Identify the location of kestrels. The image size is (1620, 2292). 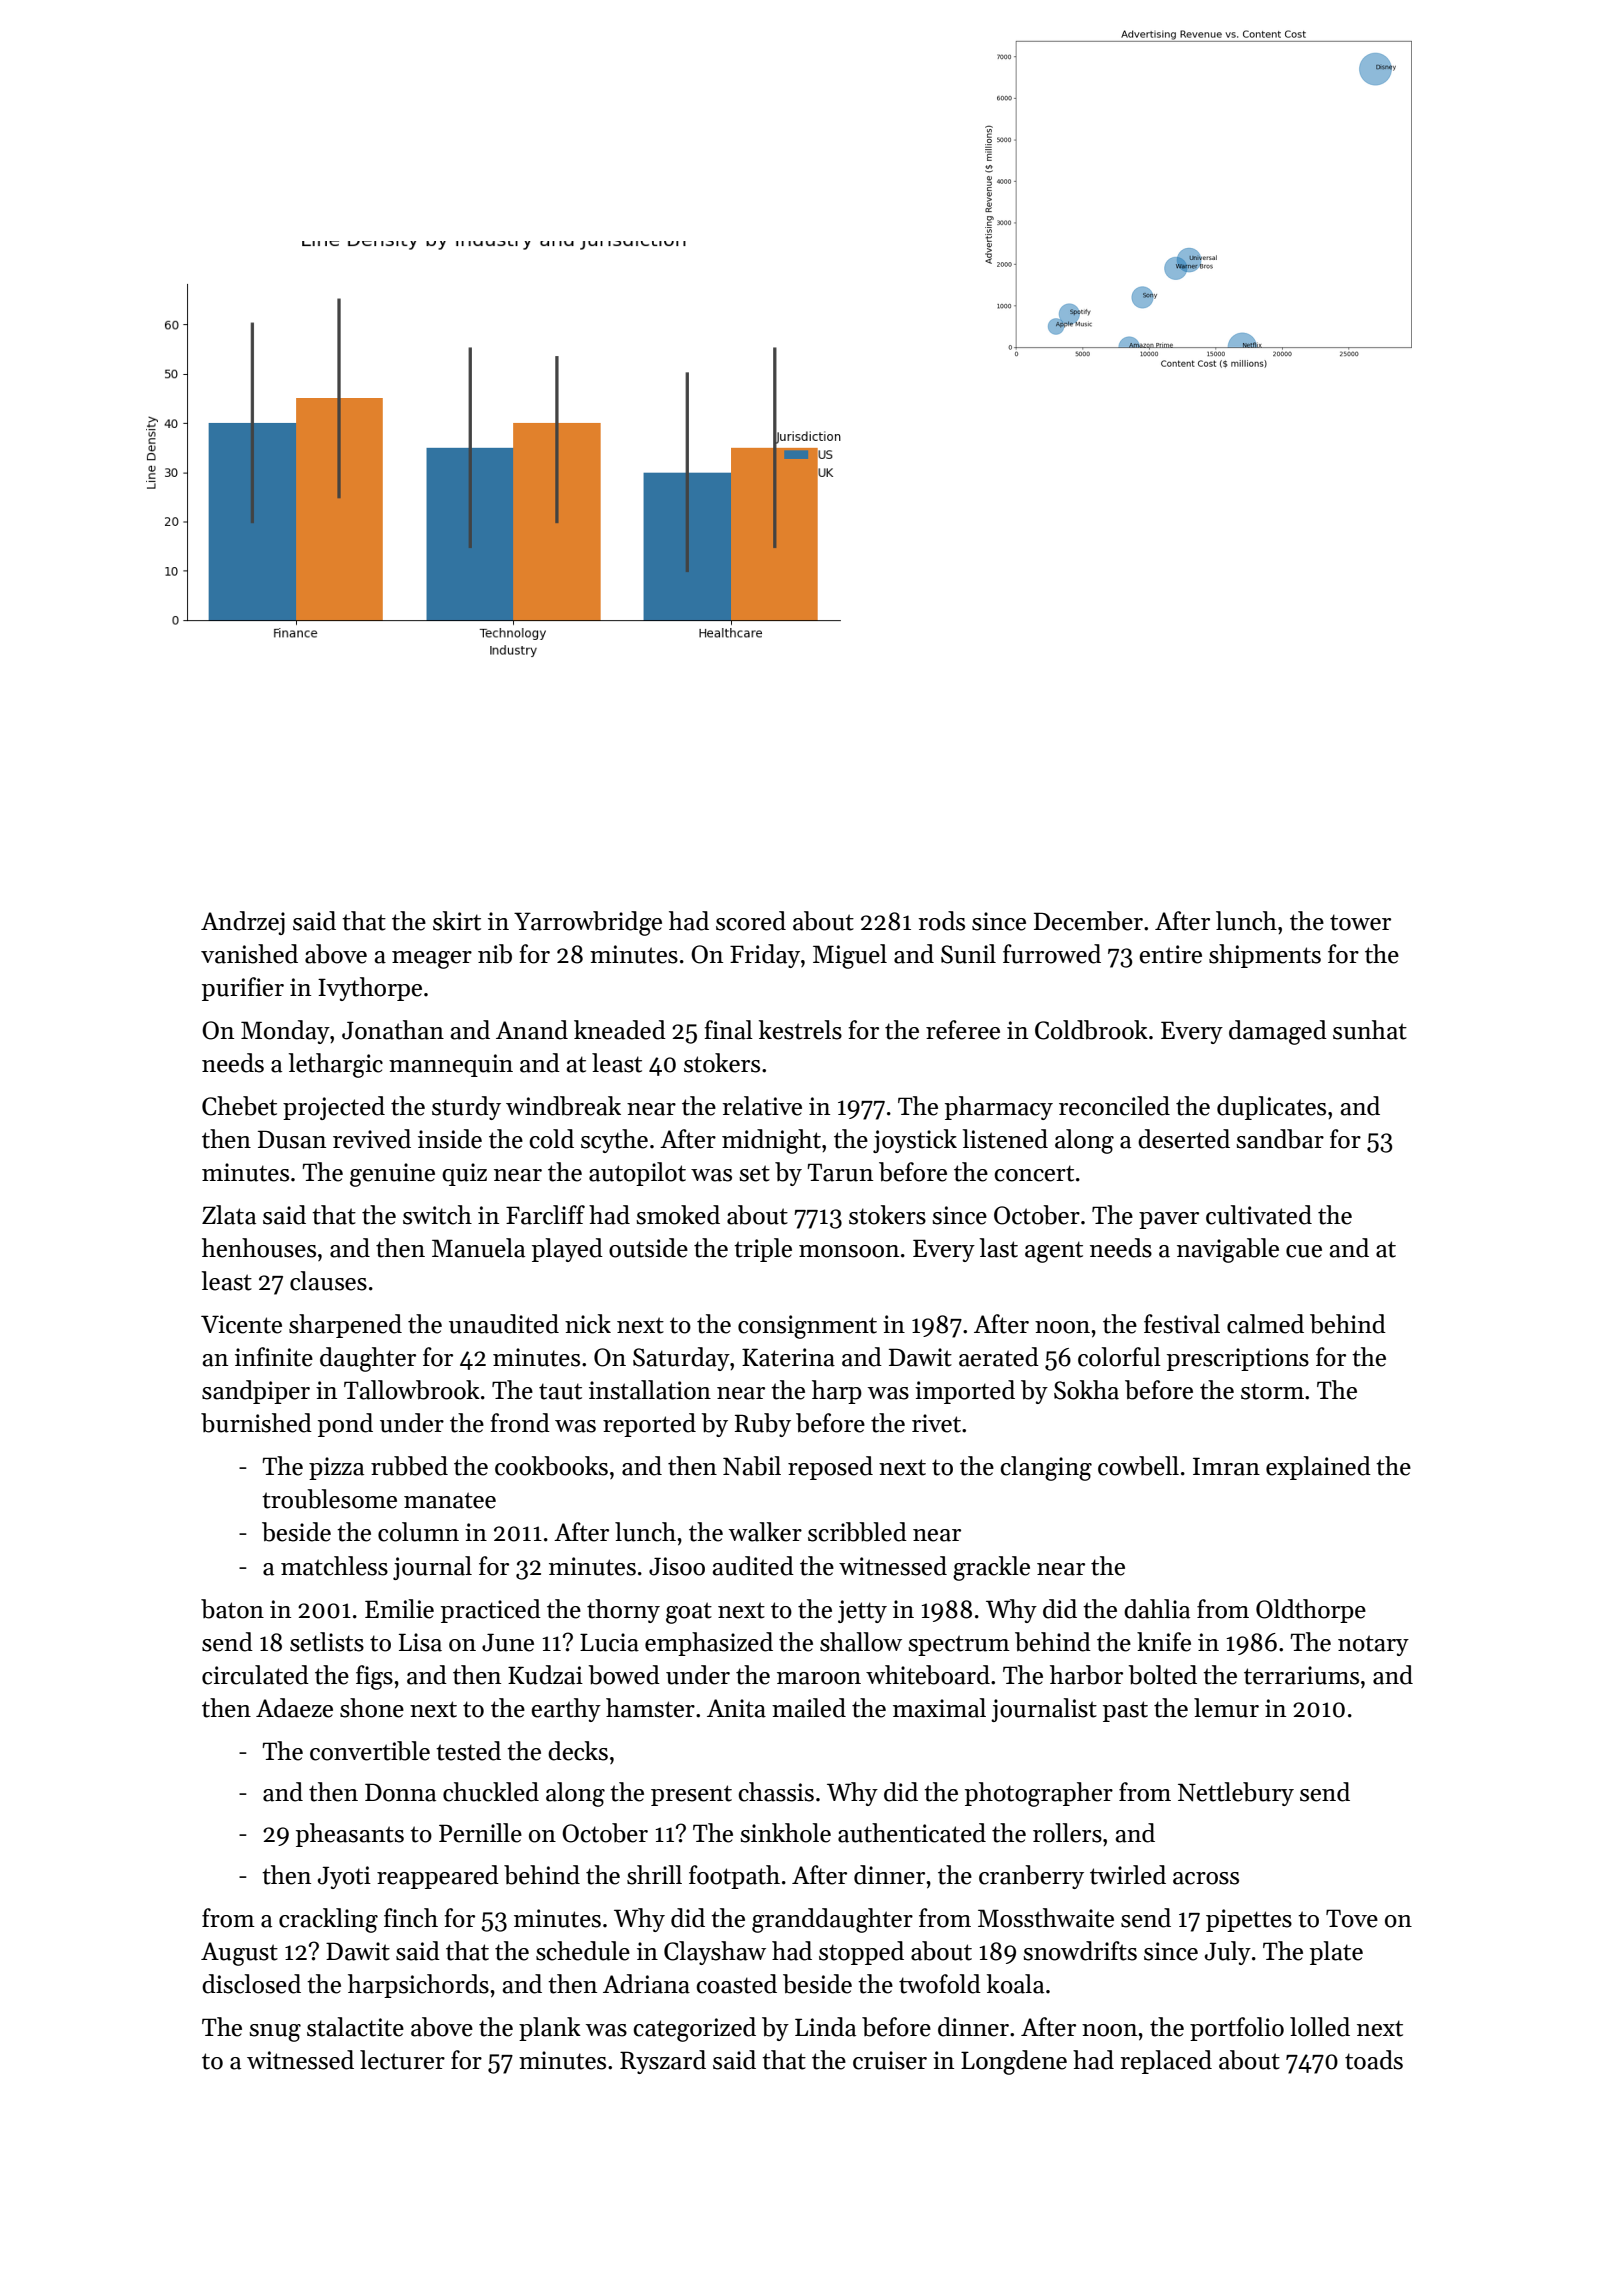
(800, 1030).
